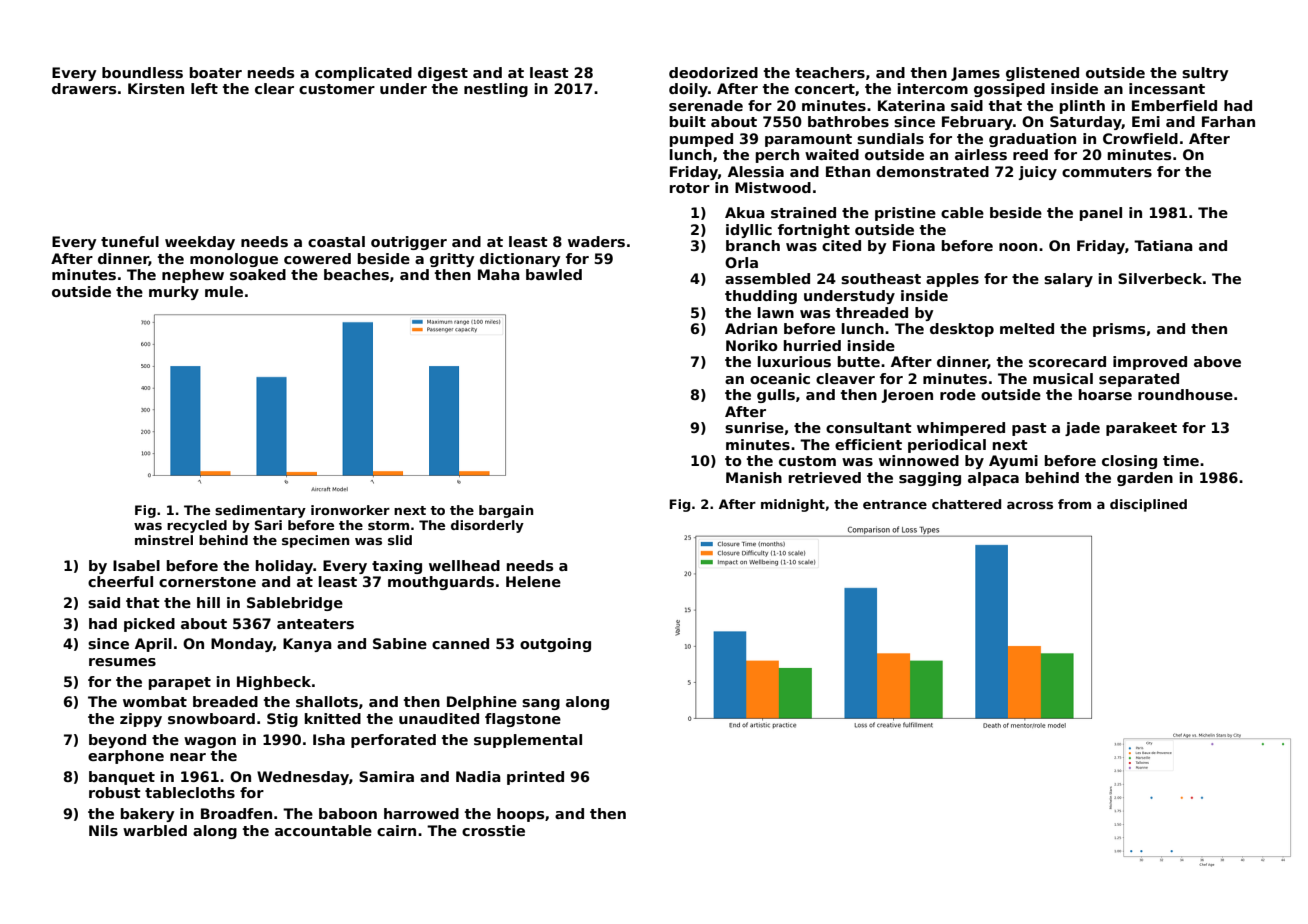  Describe the element at coordinates (396, 830) in the image. I see `cairn` at that location.
